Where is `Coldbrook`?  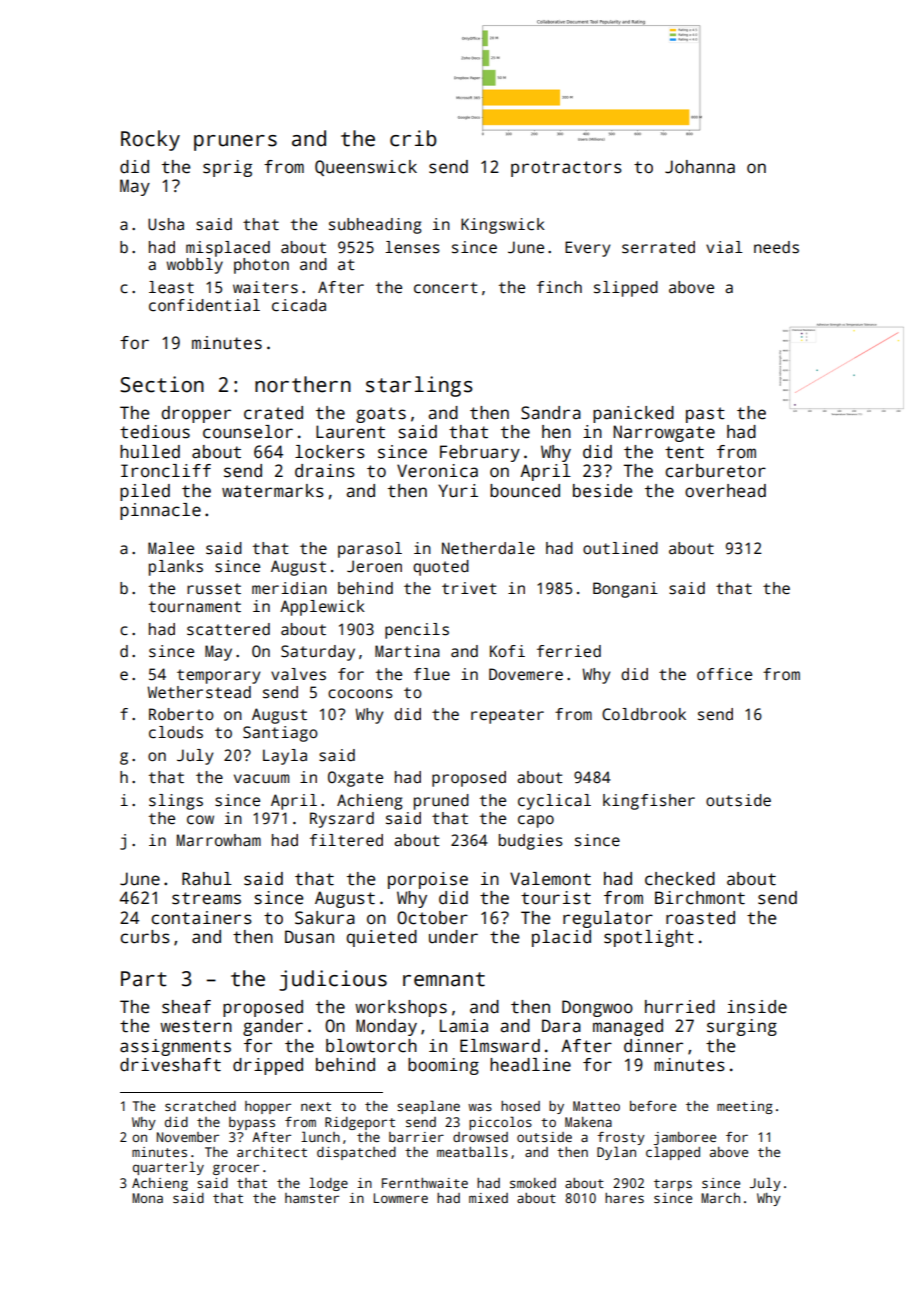
Coldbrook is located at coordinates (644, 714).
